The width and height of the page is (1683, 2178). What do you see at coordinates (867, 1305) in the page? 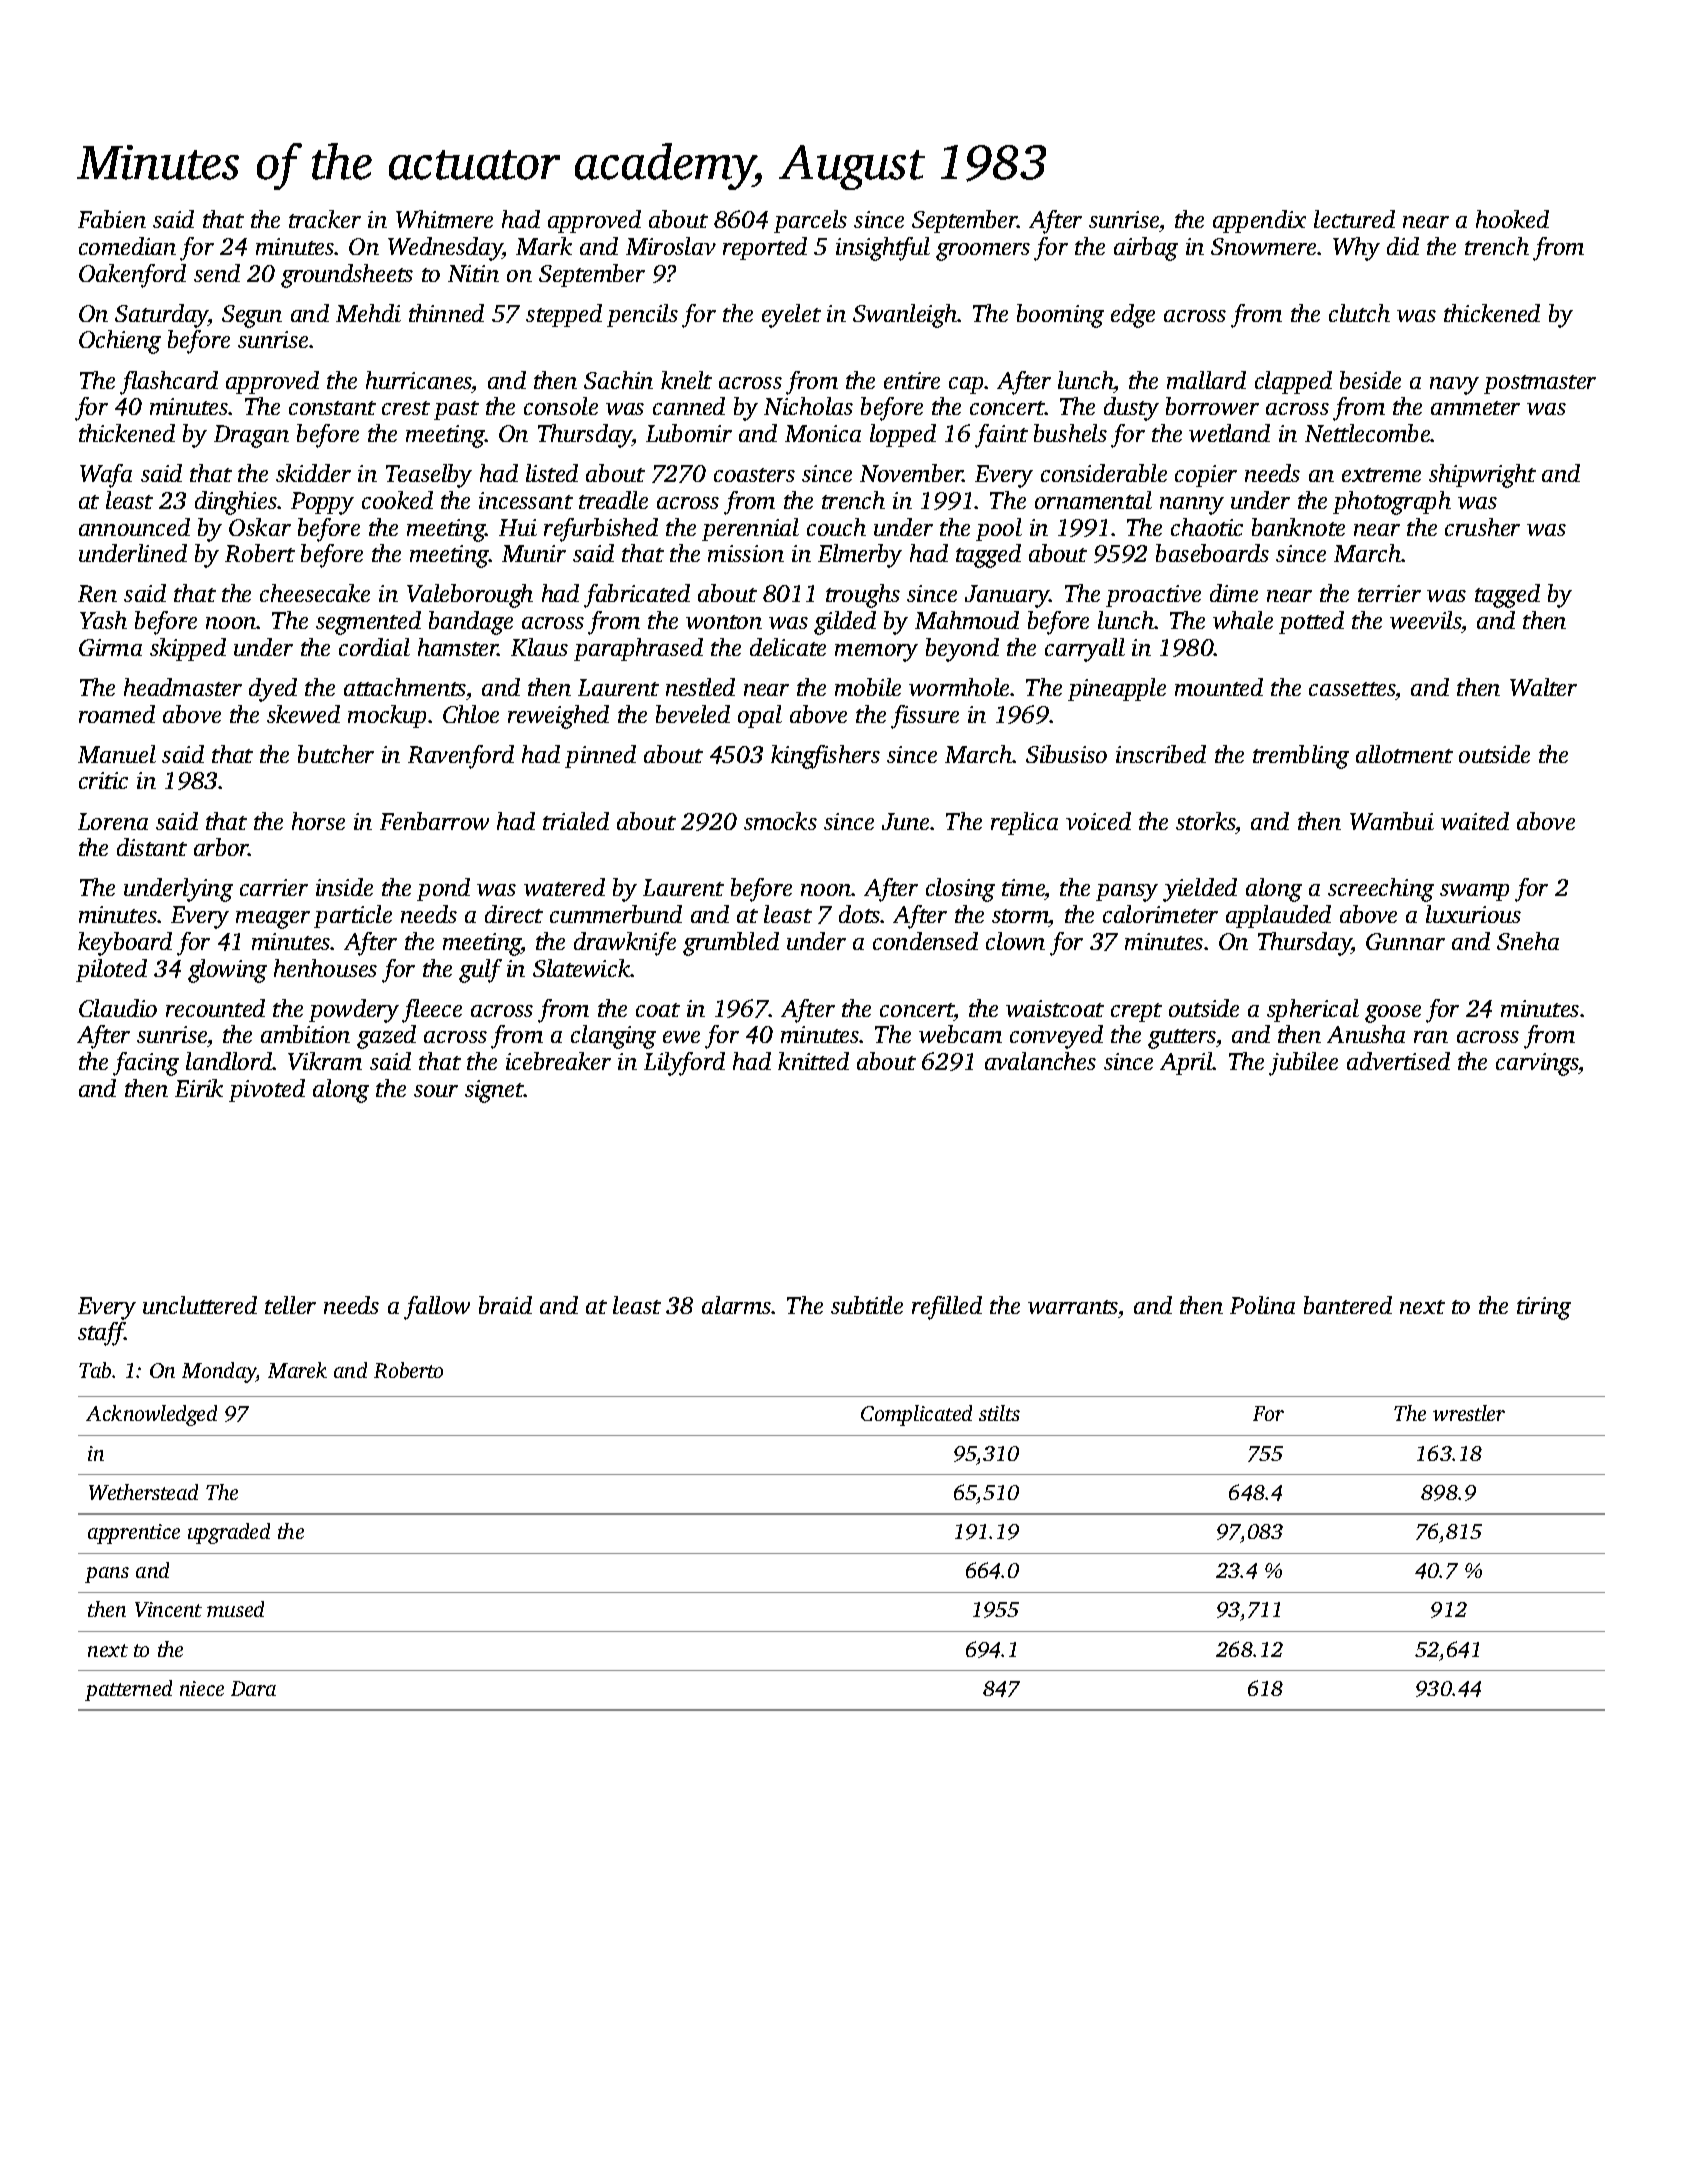
I see `subtitle` at bounding box center [867, 1305].
